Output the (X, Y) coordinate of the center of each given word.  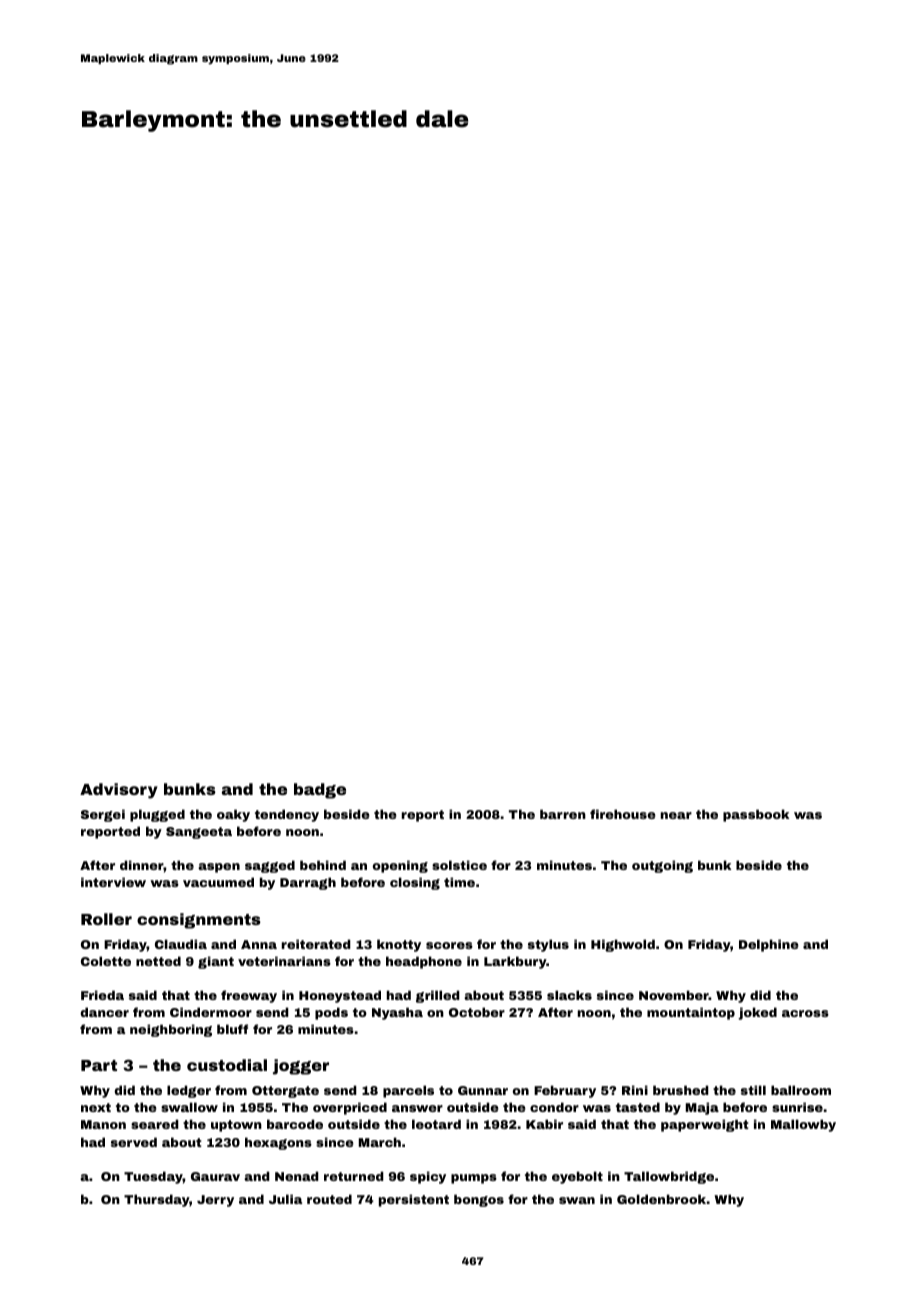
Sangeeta (199, 833)
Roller (106, 919)
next (96, 1107)
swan (577, 1200)
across (805, 1013)
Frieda (102, 995)
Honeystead (340, 996)
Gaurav (215, 1176)
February (565, 1091)
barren (563, 814)
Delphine (769, 945)
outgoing (662, 866)
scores (449, 945)
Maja (702, 1108)
